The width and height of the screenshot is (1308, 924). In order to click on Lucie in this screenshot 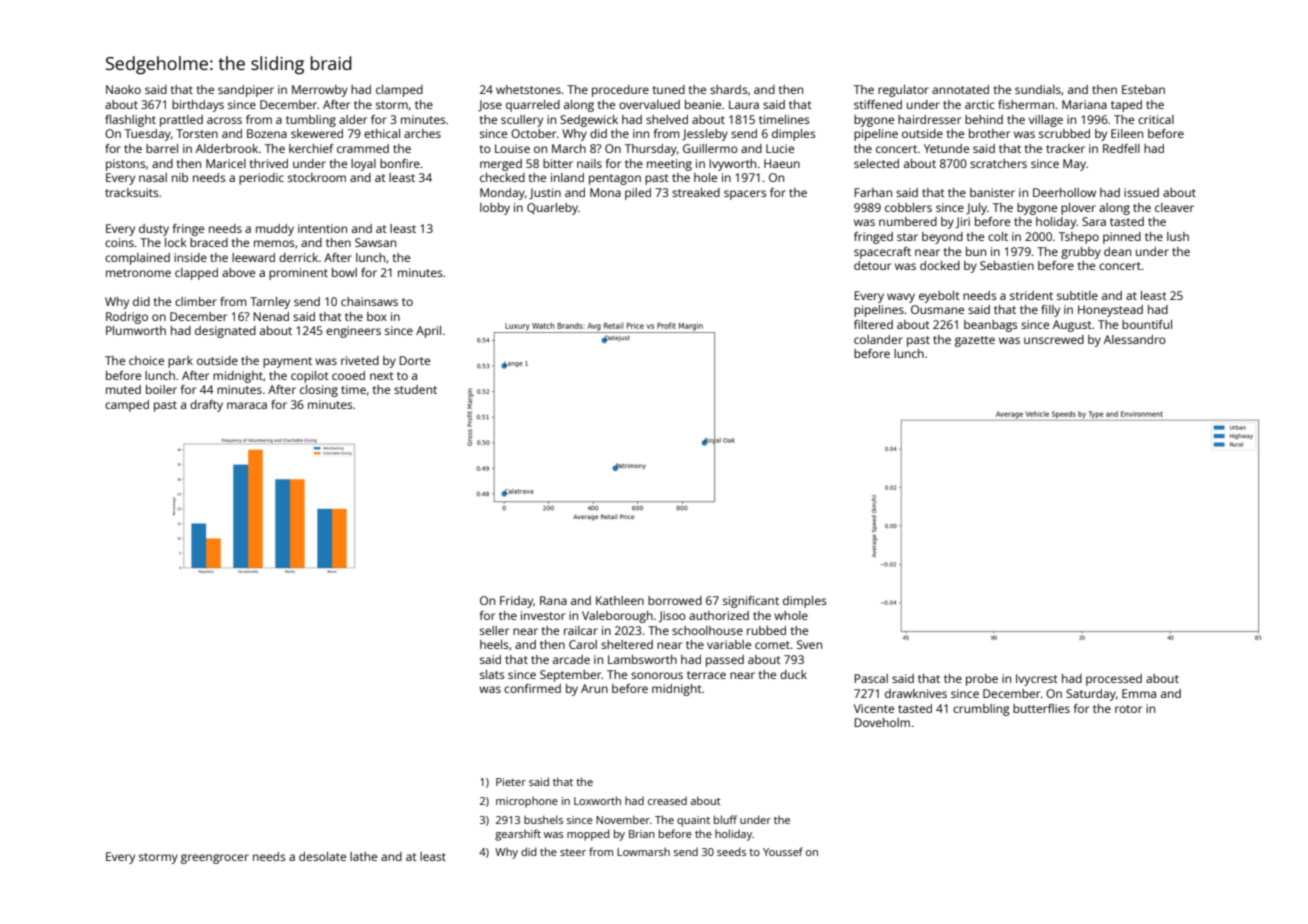, I will do `click(780, 148)`.
